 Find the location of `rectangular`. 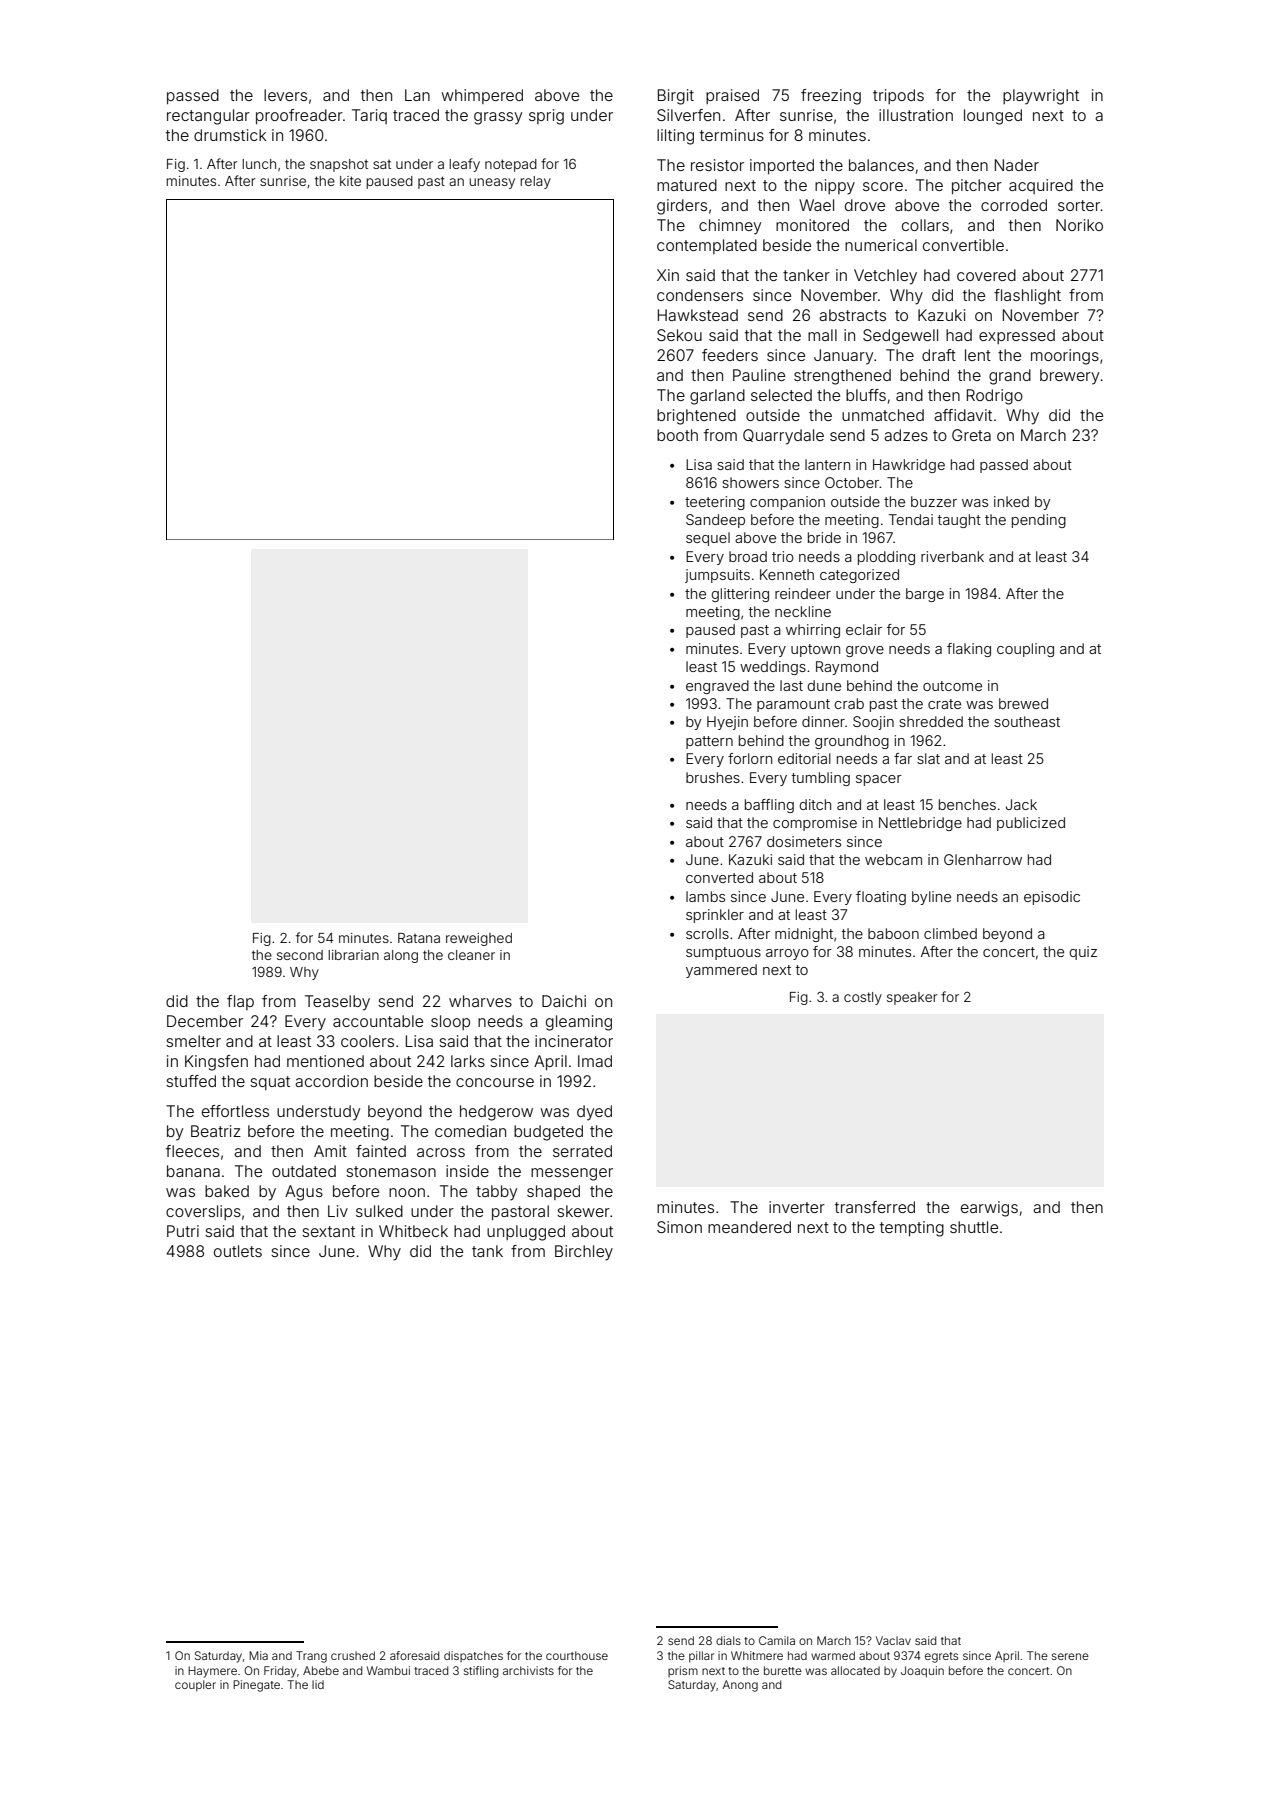

rectangular is located at coordinates (208, 117).
